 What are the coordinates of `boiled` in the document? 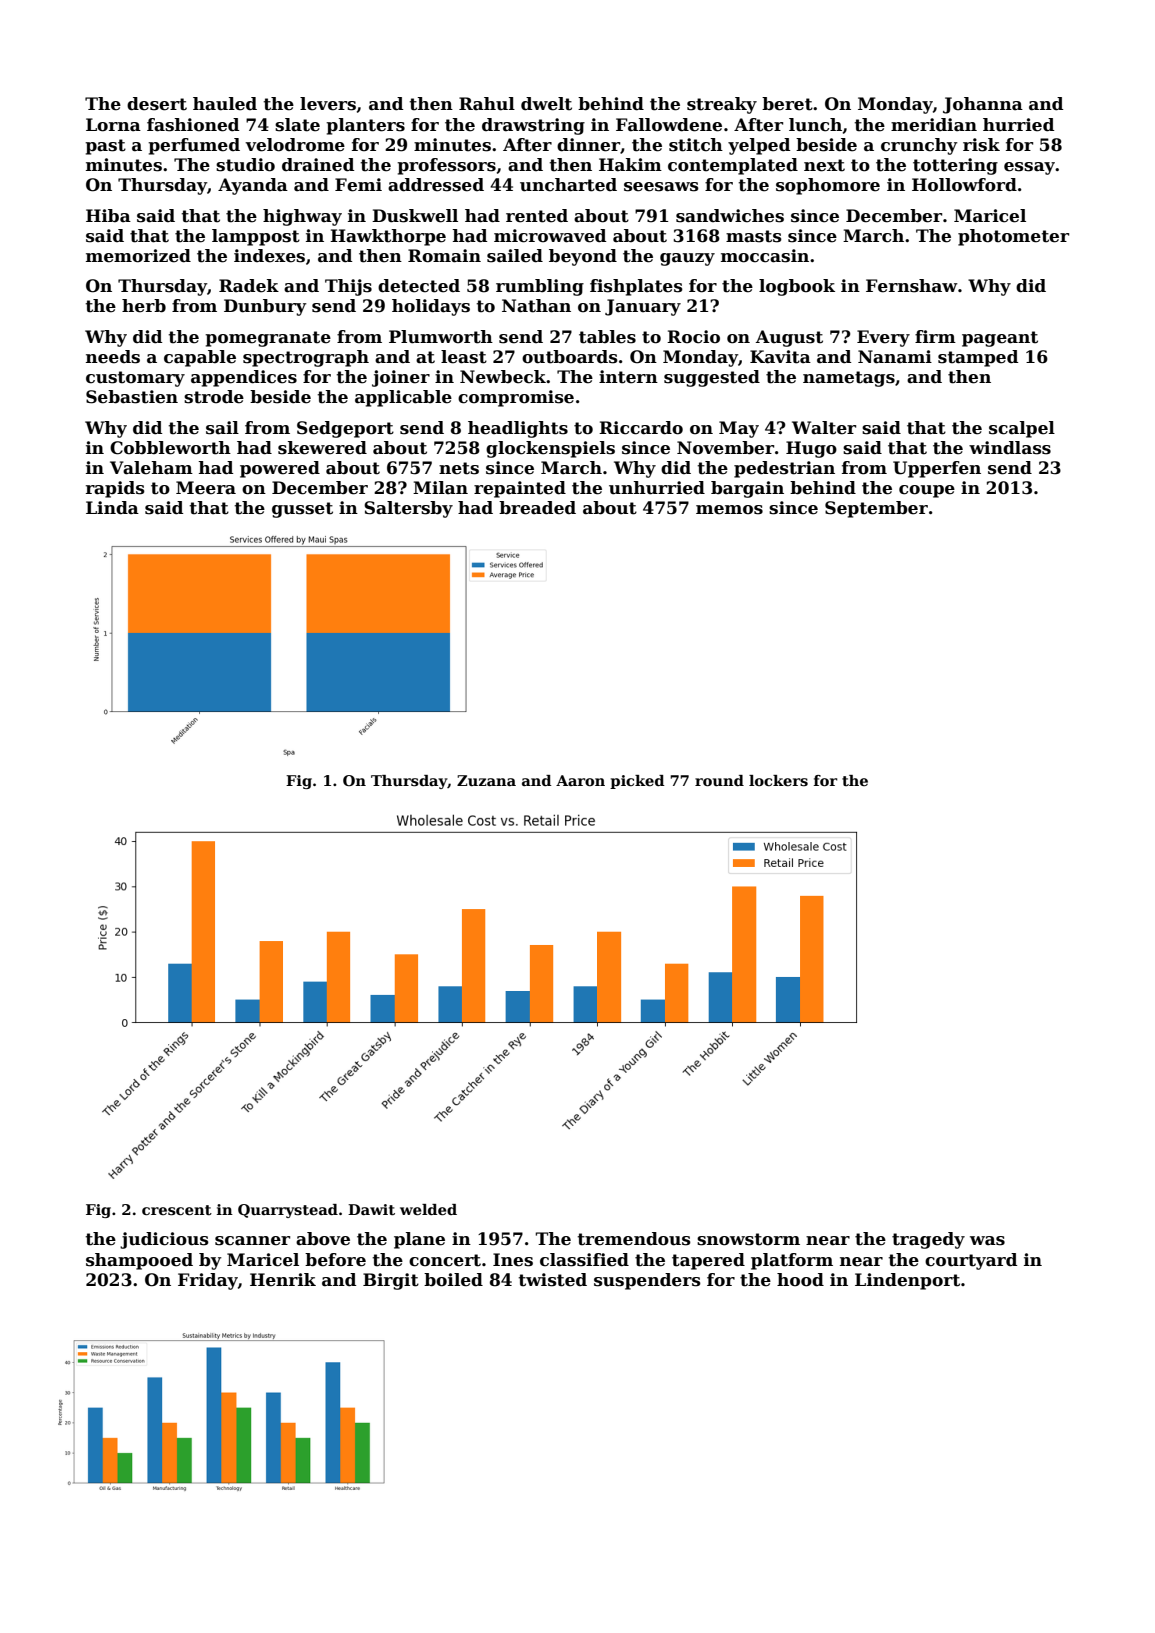 It's located at (453, 1280).
